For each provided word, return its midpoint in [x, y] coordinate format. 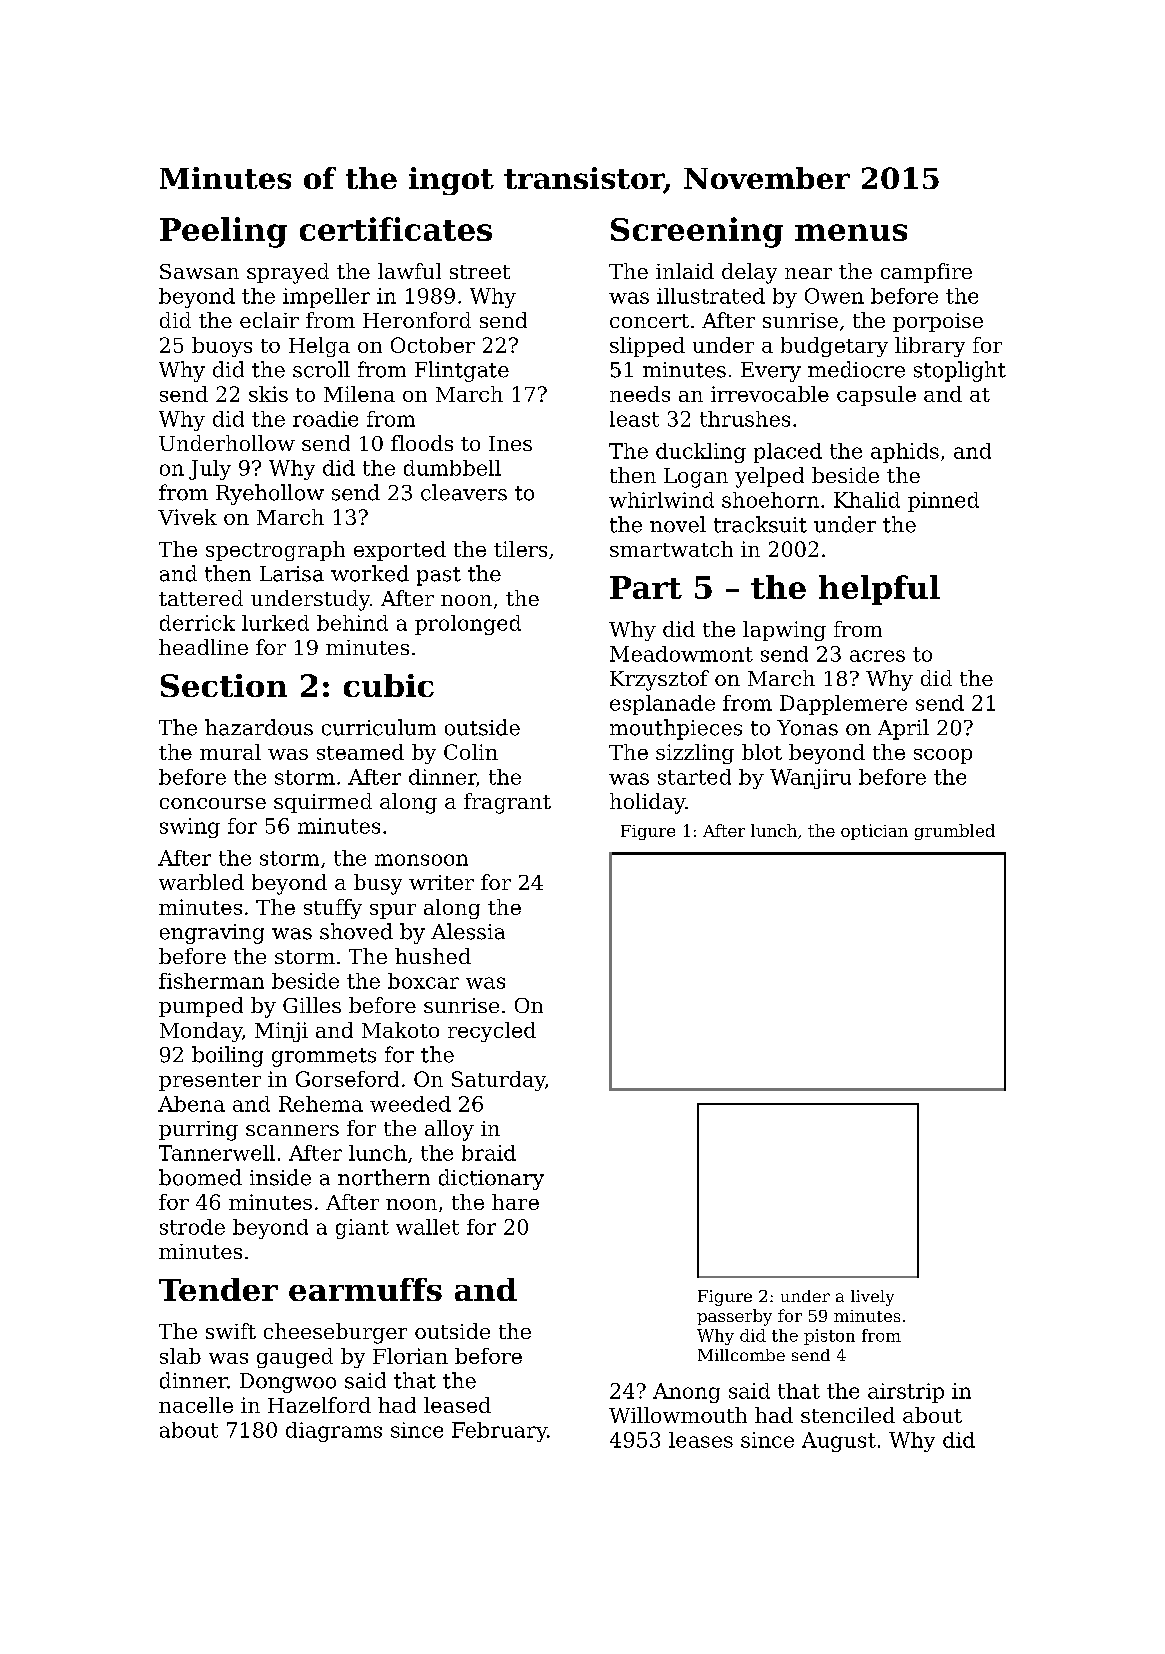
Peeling [223, 232]
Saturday [498, 1081]
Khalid [867, 500]
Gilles [312, 1005]
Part [646, 587]
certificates [396, 229]
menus [851, 232]
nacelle [196, 1405]
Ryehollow [270, 494]
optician [874, 832]
